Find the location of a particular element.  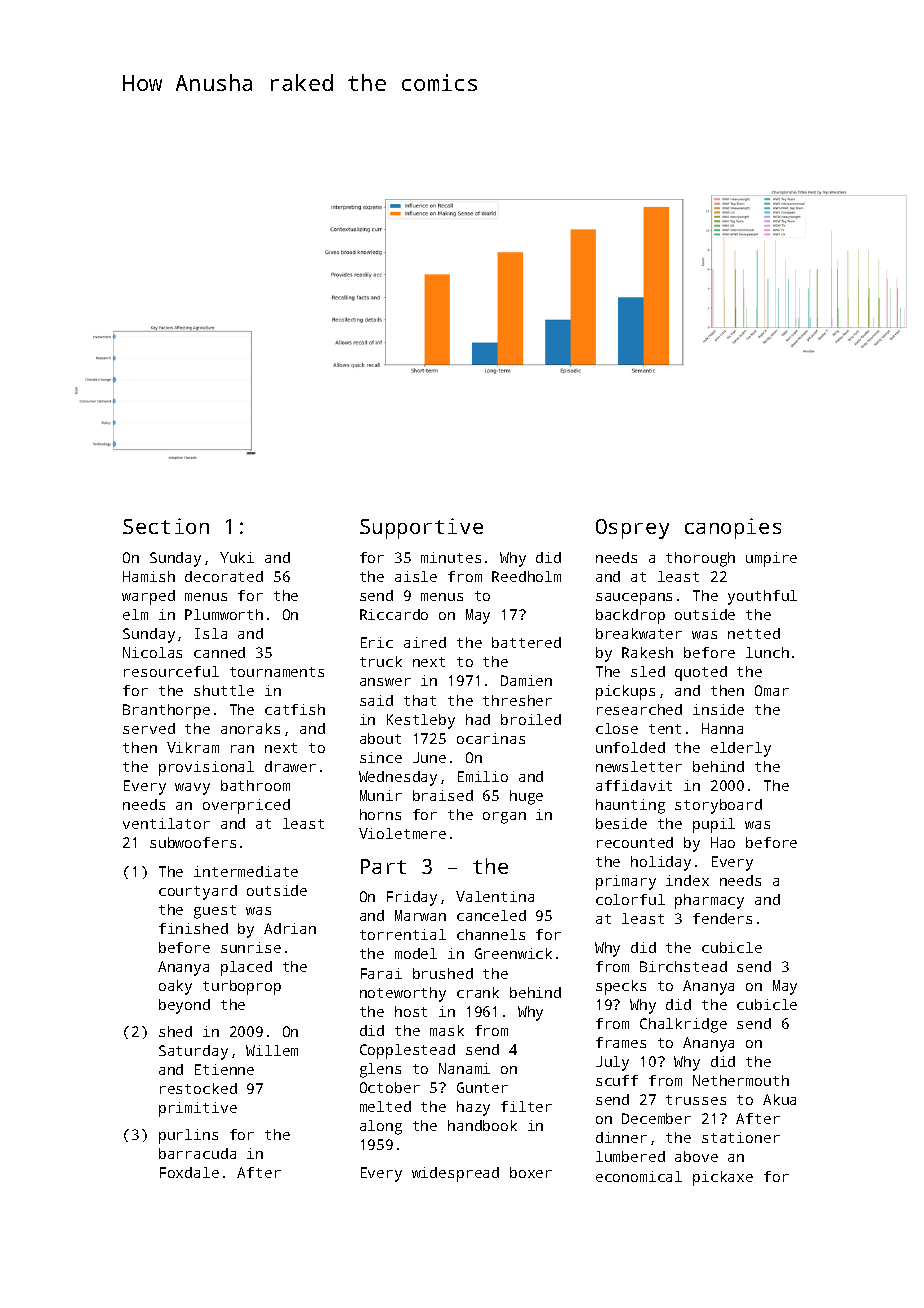

guest is located at coordinates (215, 912).
